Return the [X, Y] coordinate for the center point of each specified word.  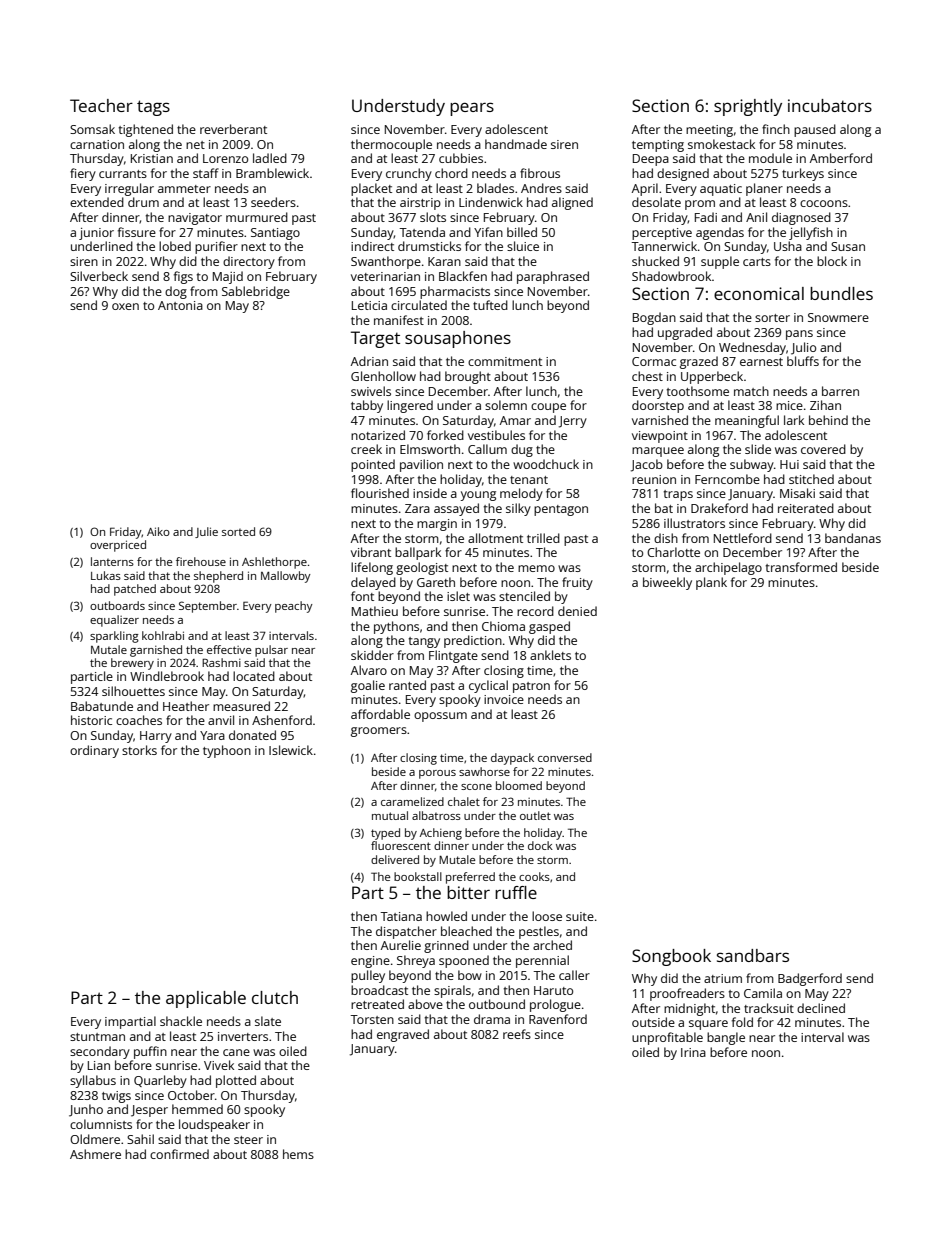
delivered [395, 859]
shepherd [218, 577]
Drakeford [719, 508]
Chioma [503, 626]
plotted [236, 1081]
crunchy [409, 174]
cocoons [824, 203]
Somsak [92, 129]
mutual [390, 815]
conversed [565, 757]
